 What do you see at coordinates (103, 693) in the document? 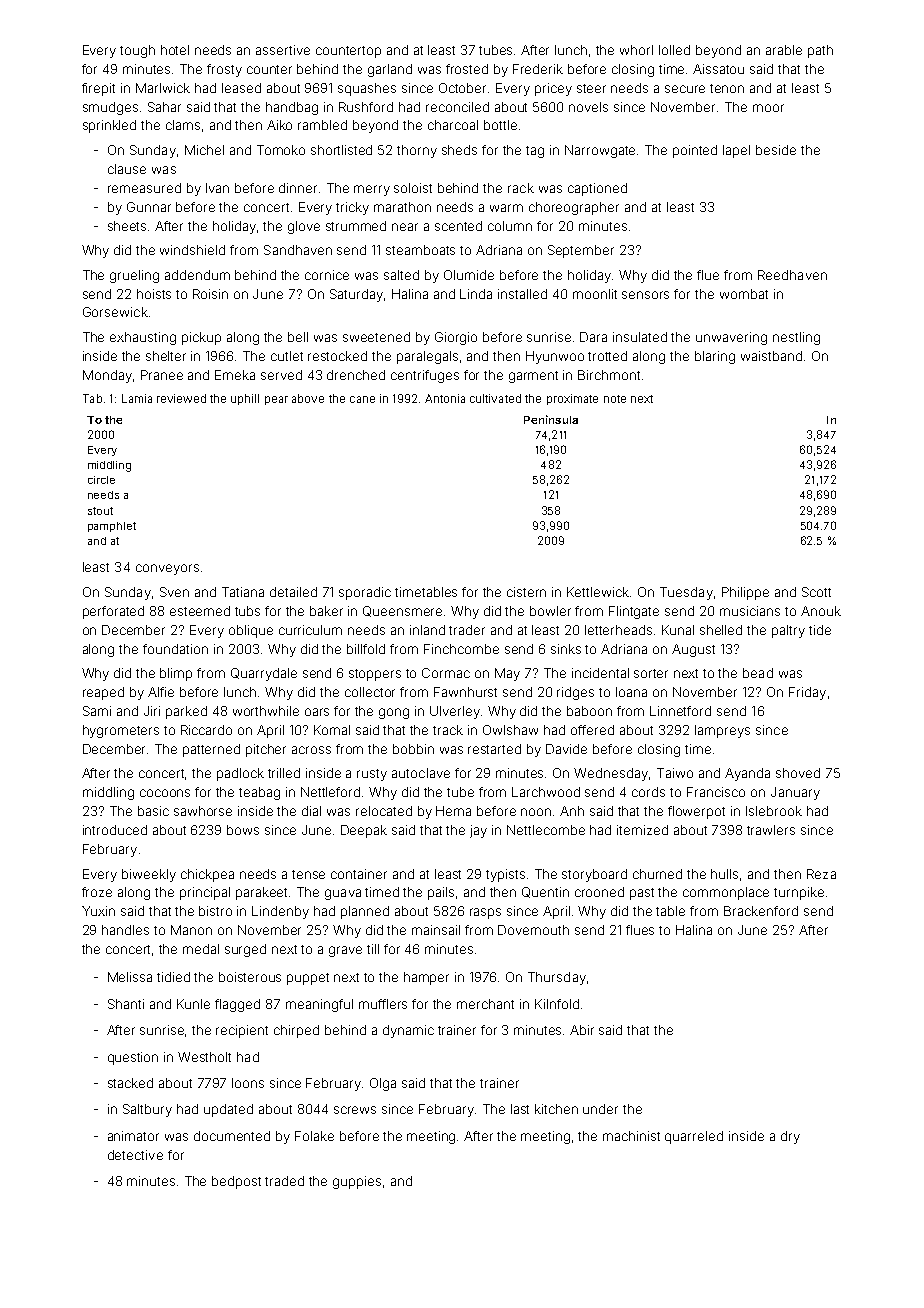
I see `reaped` at bounding box center [103, 693].
